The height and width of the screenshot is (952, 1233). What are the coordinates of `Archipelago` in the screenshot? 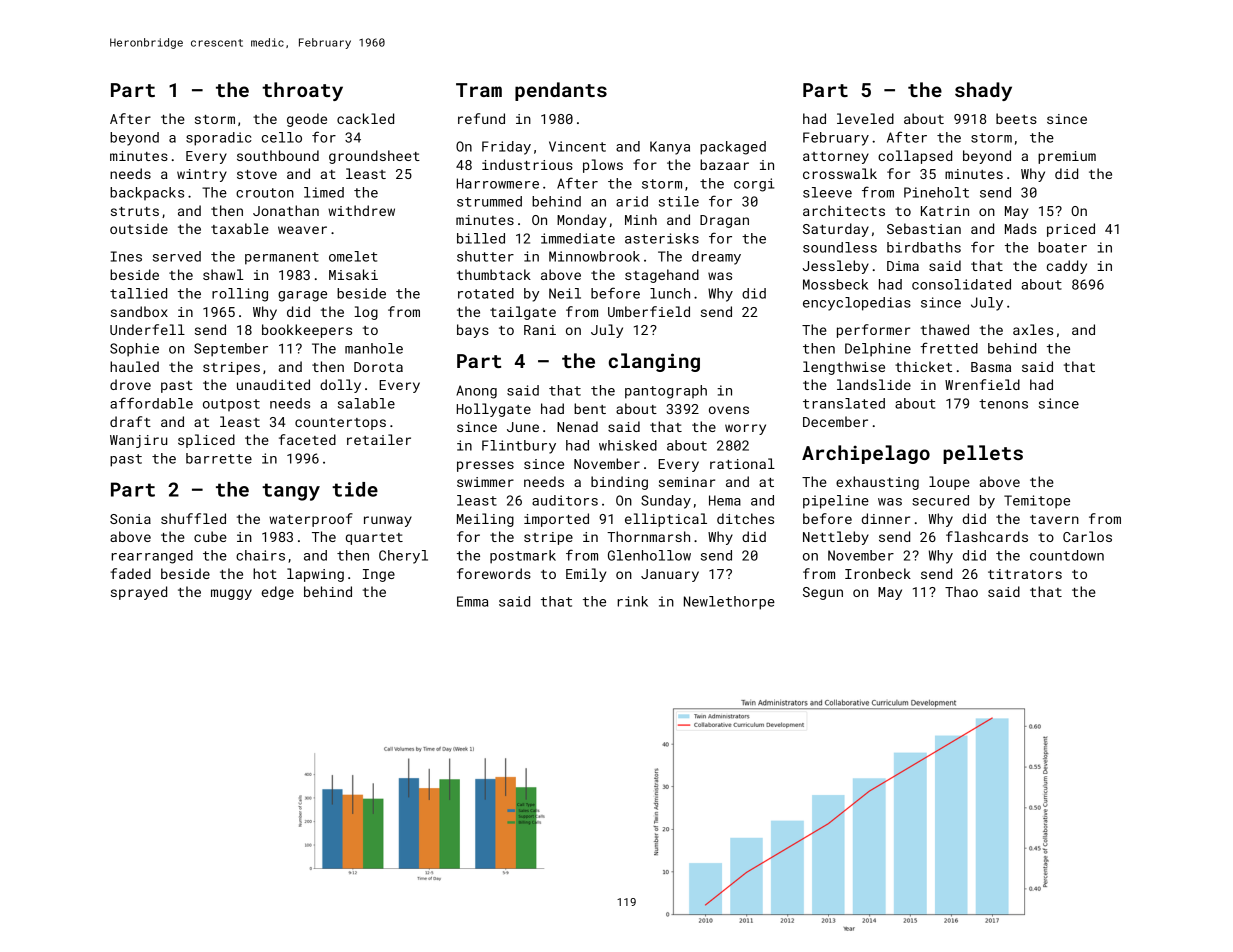 It's located at (866, 454).
